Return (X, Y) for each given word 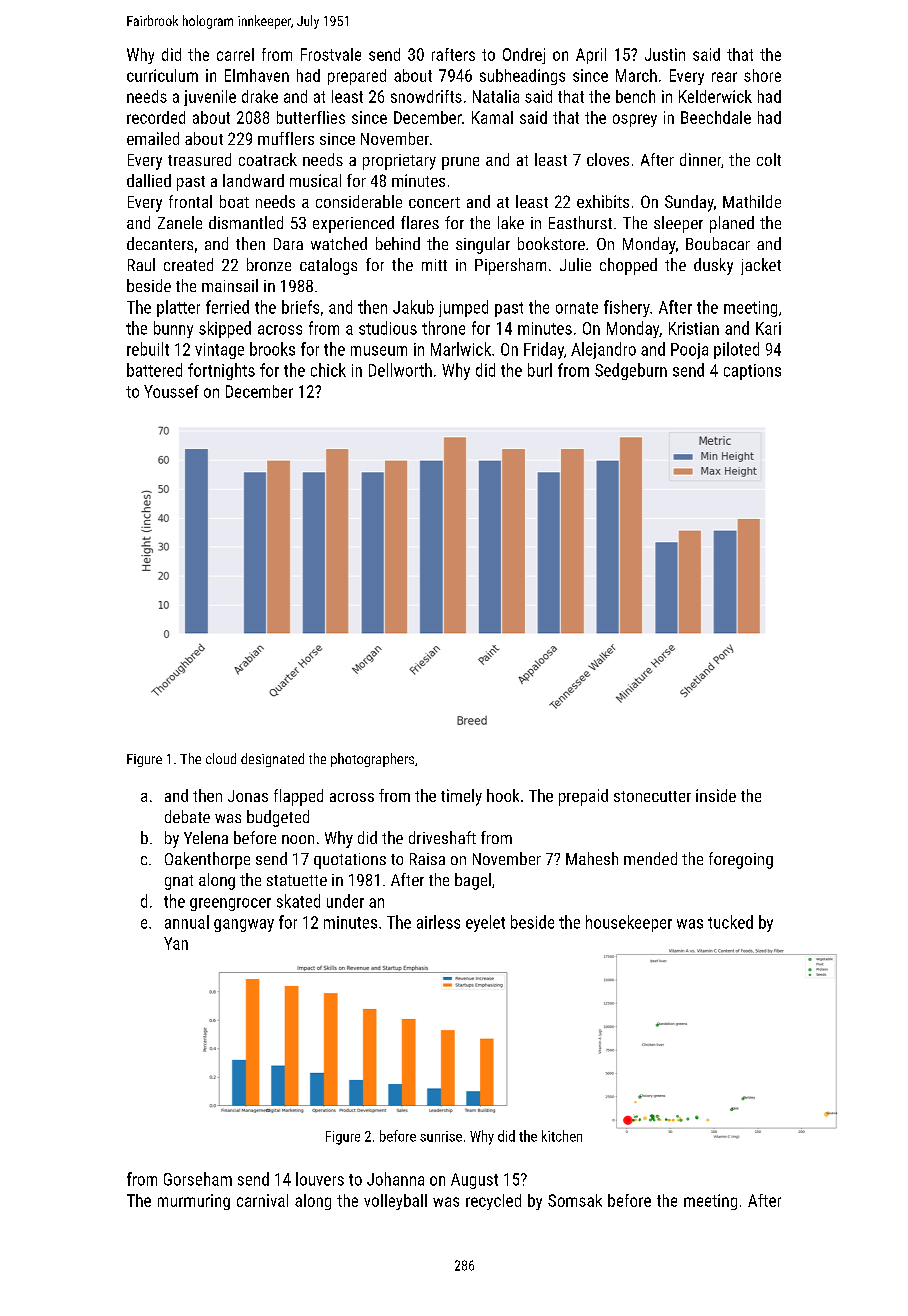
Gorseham (198, 1179)
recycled (493, 1202)
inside (716, 795)
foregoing (741, 860)
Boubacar (718, 243)
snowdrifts (426, 96)
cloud (221, 758)
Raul (141, 264)
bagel (473, 881)
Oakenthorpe (207, 860)
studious (388, 328)
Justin (665, 54)
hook (503, 795)
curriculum (162, 75)
